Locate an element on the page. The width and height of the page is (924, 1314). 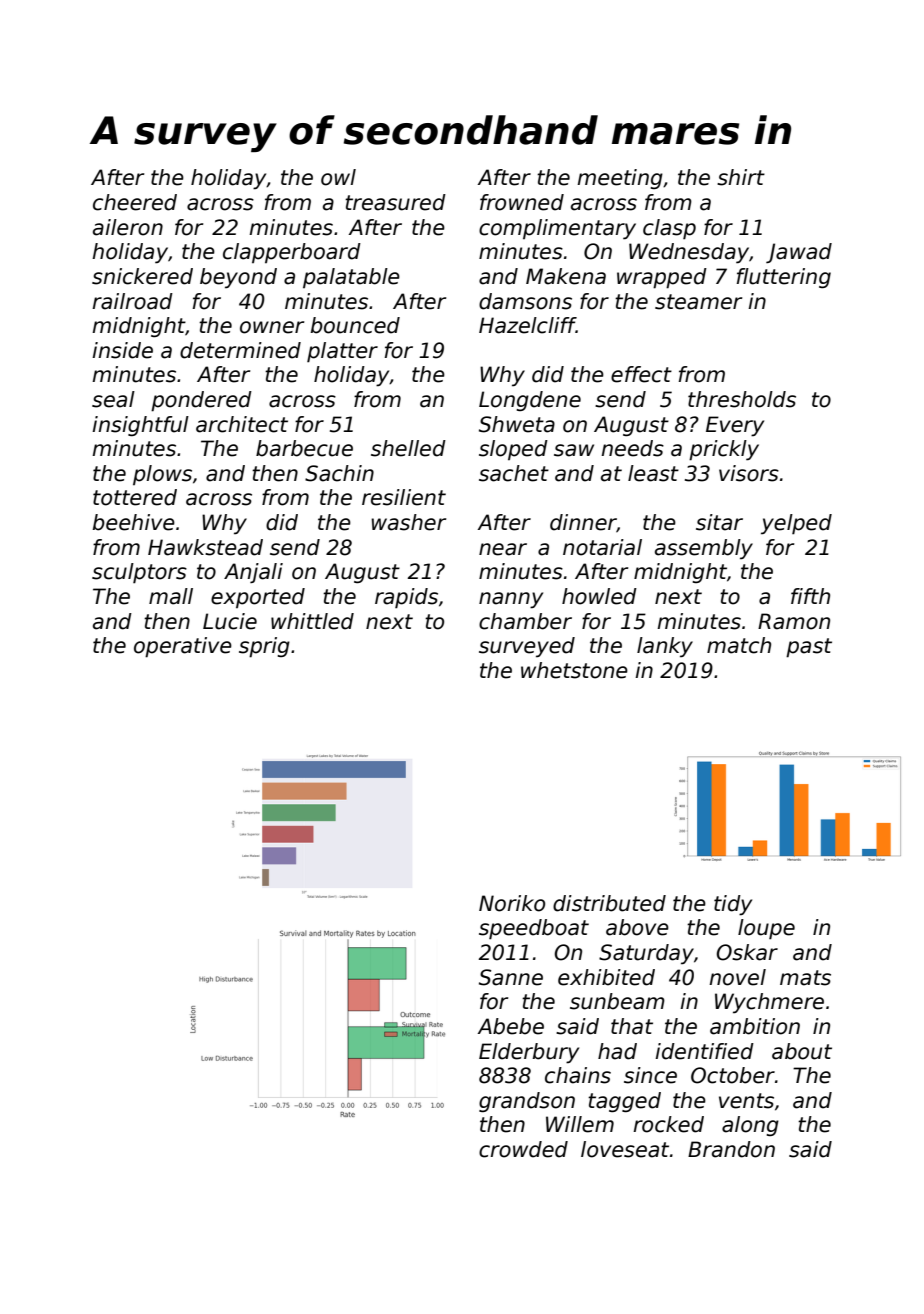
sprig is located at coordinates (264, 647).
